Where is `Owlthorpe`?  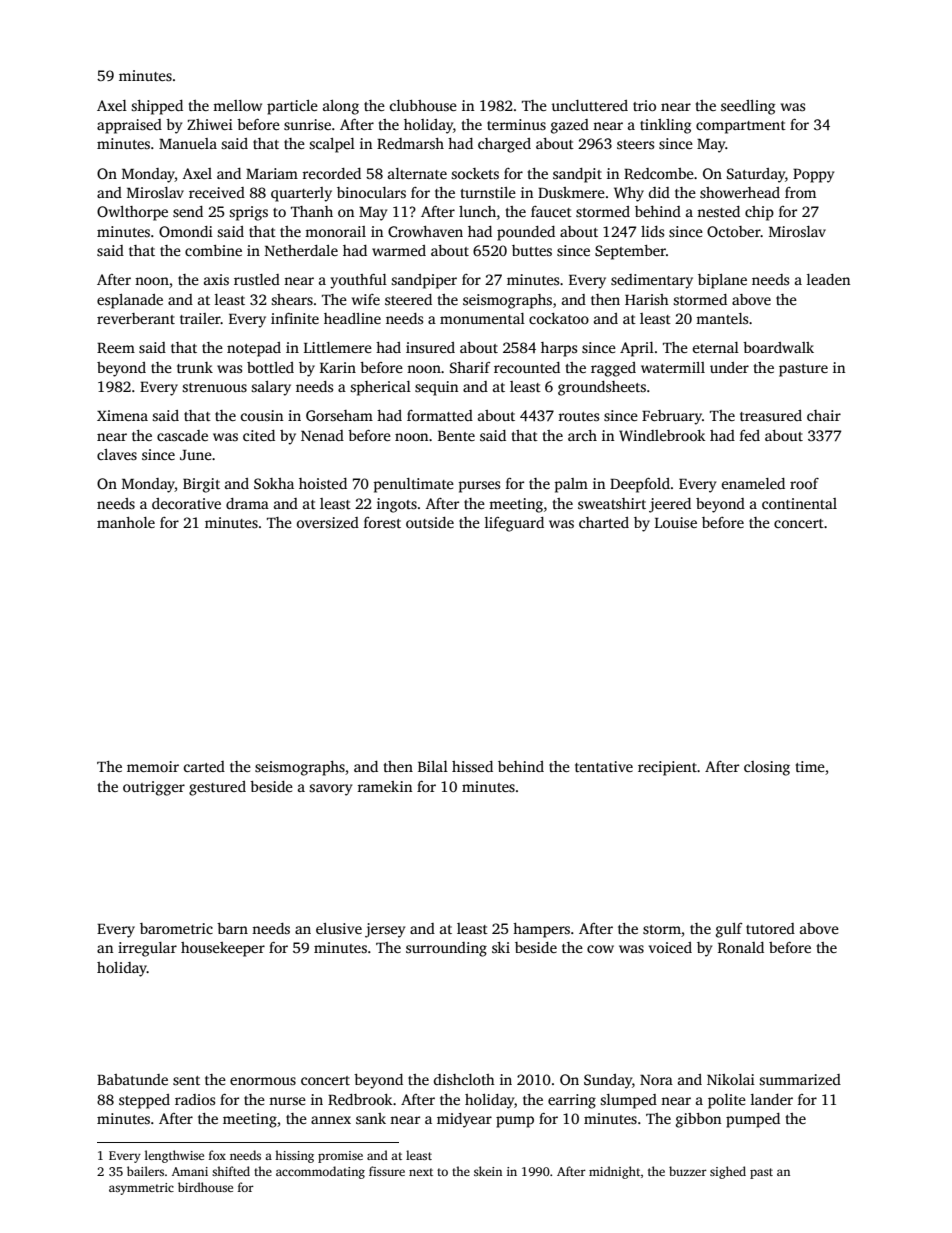 Owlthorpe is located at coordinates (132, 213).
